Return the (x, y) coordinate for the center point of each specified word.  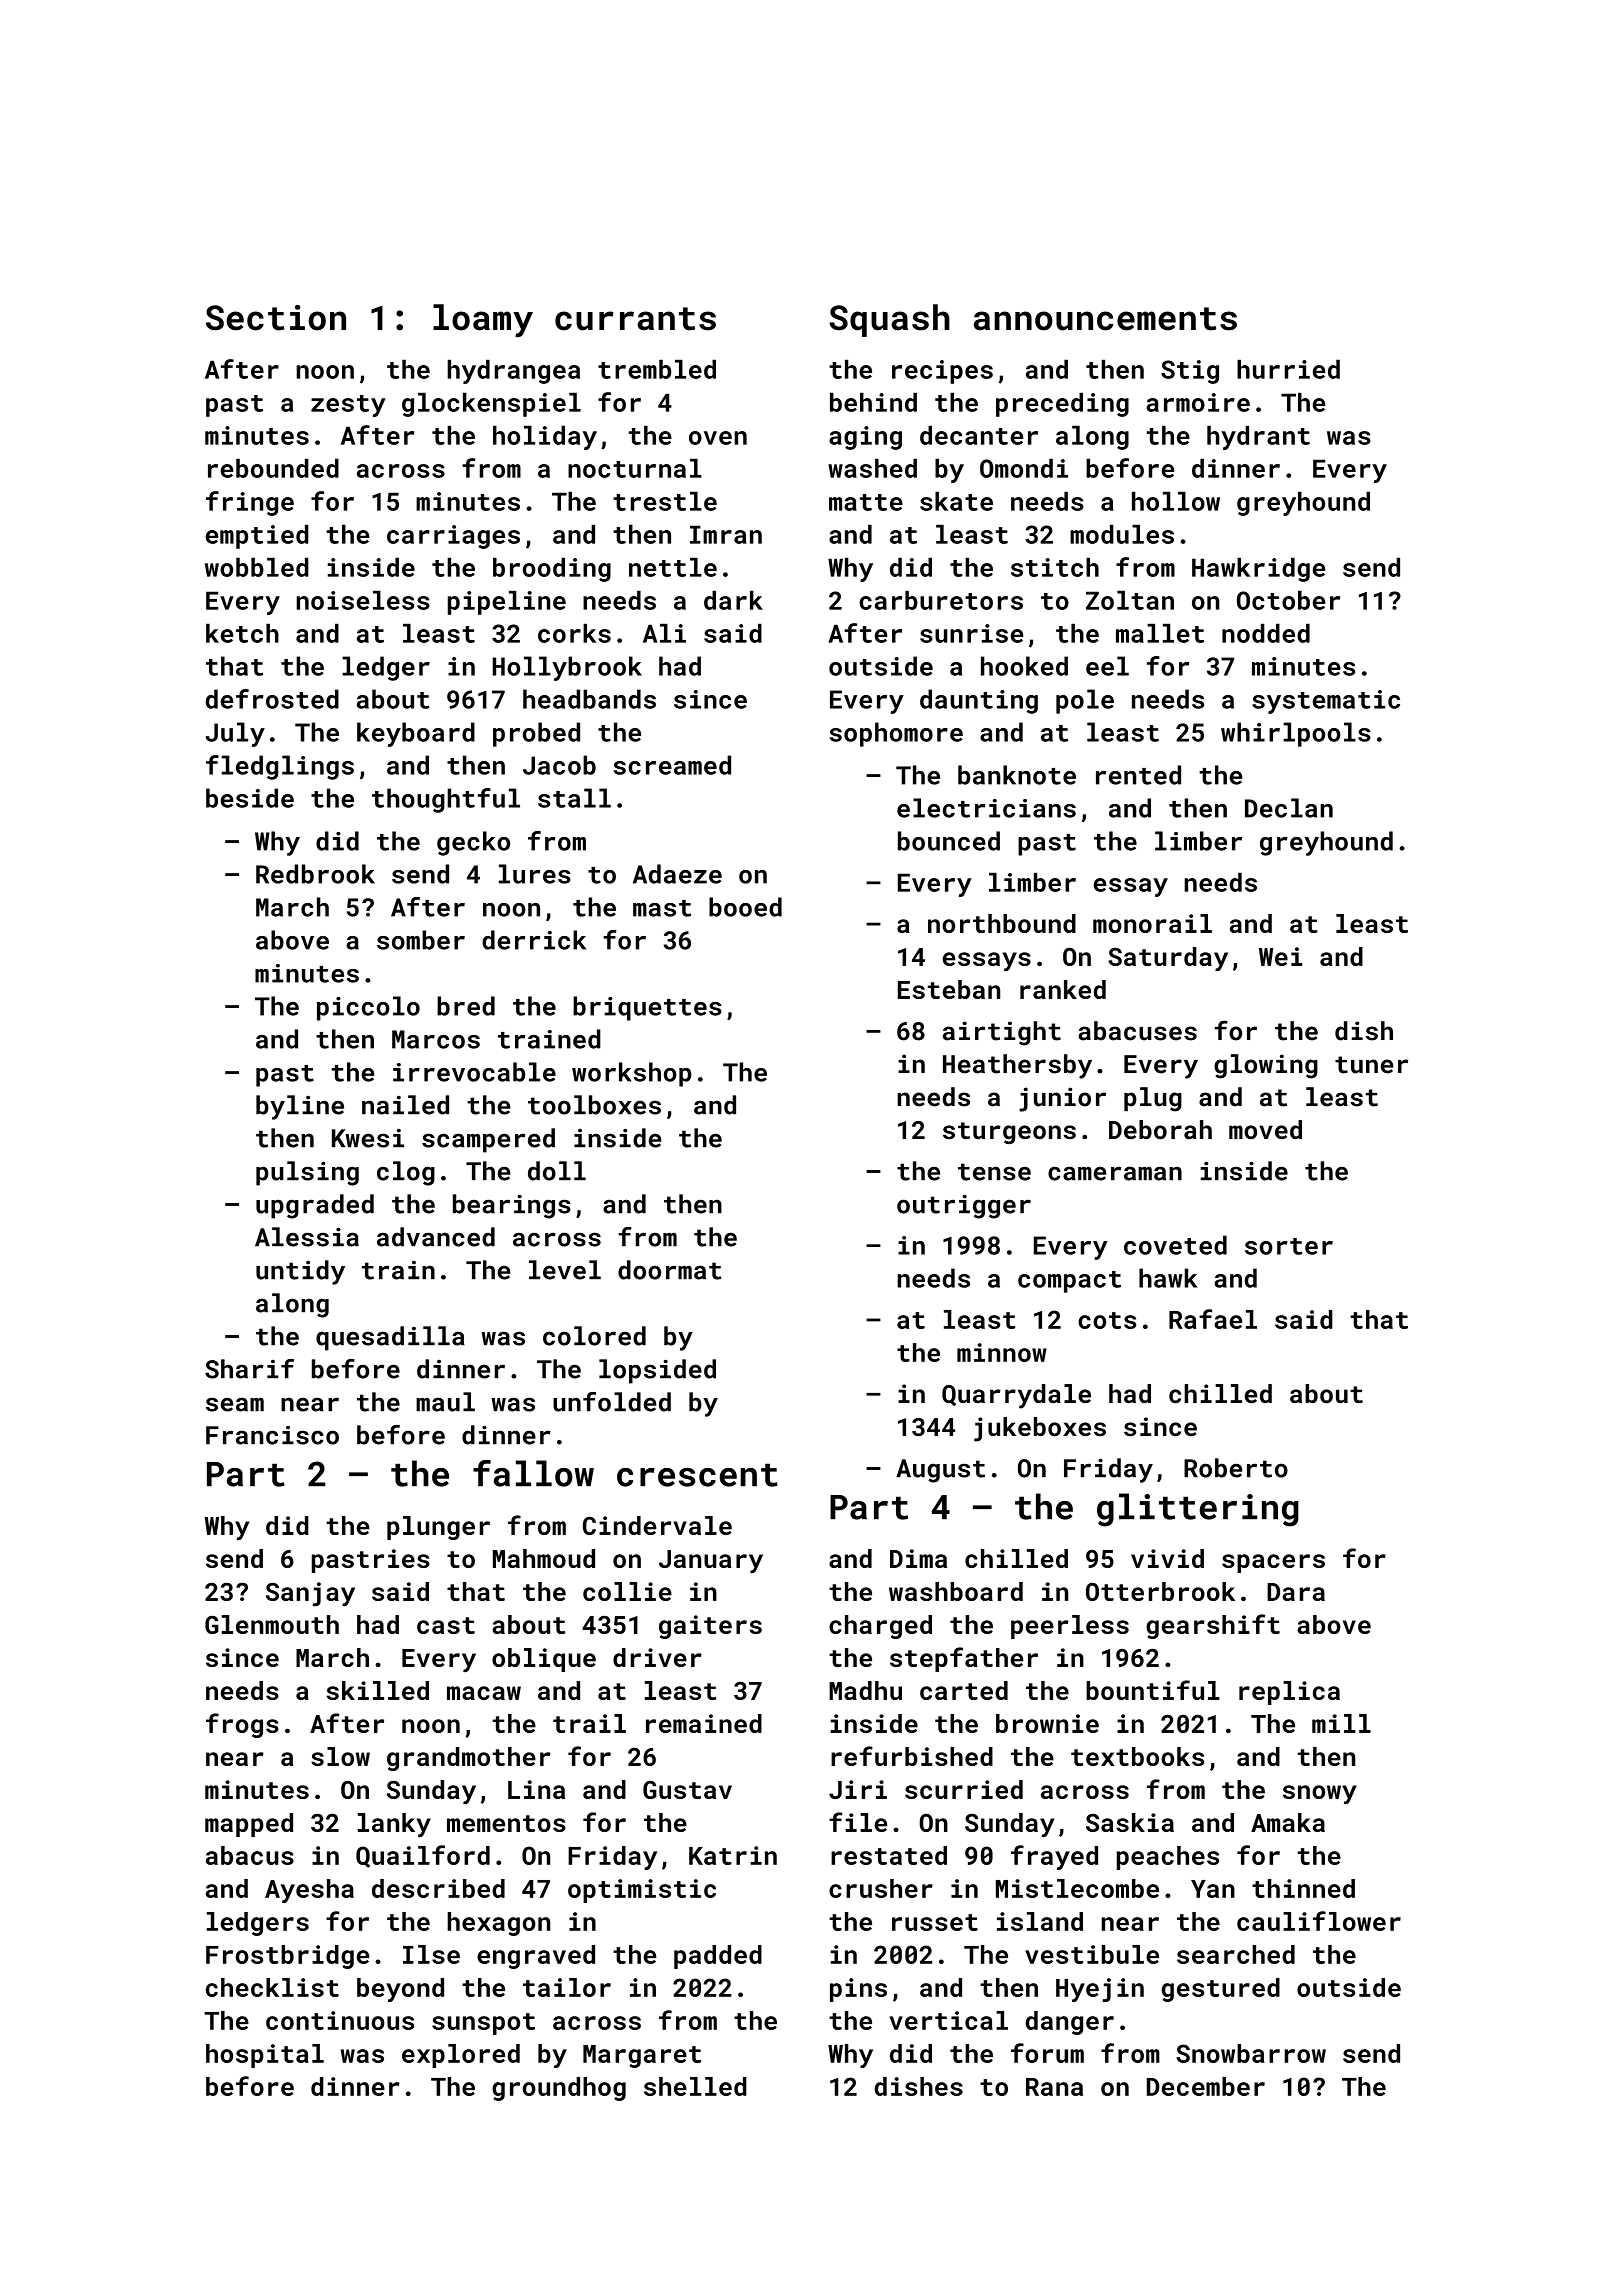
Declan (1289, 808)
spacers (1273, 1563)
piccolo (368, 1008)
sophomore (896, 734)
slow (340, 1756)
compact (1069, 1282)
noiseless (363, 600)
